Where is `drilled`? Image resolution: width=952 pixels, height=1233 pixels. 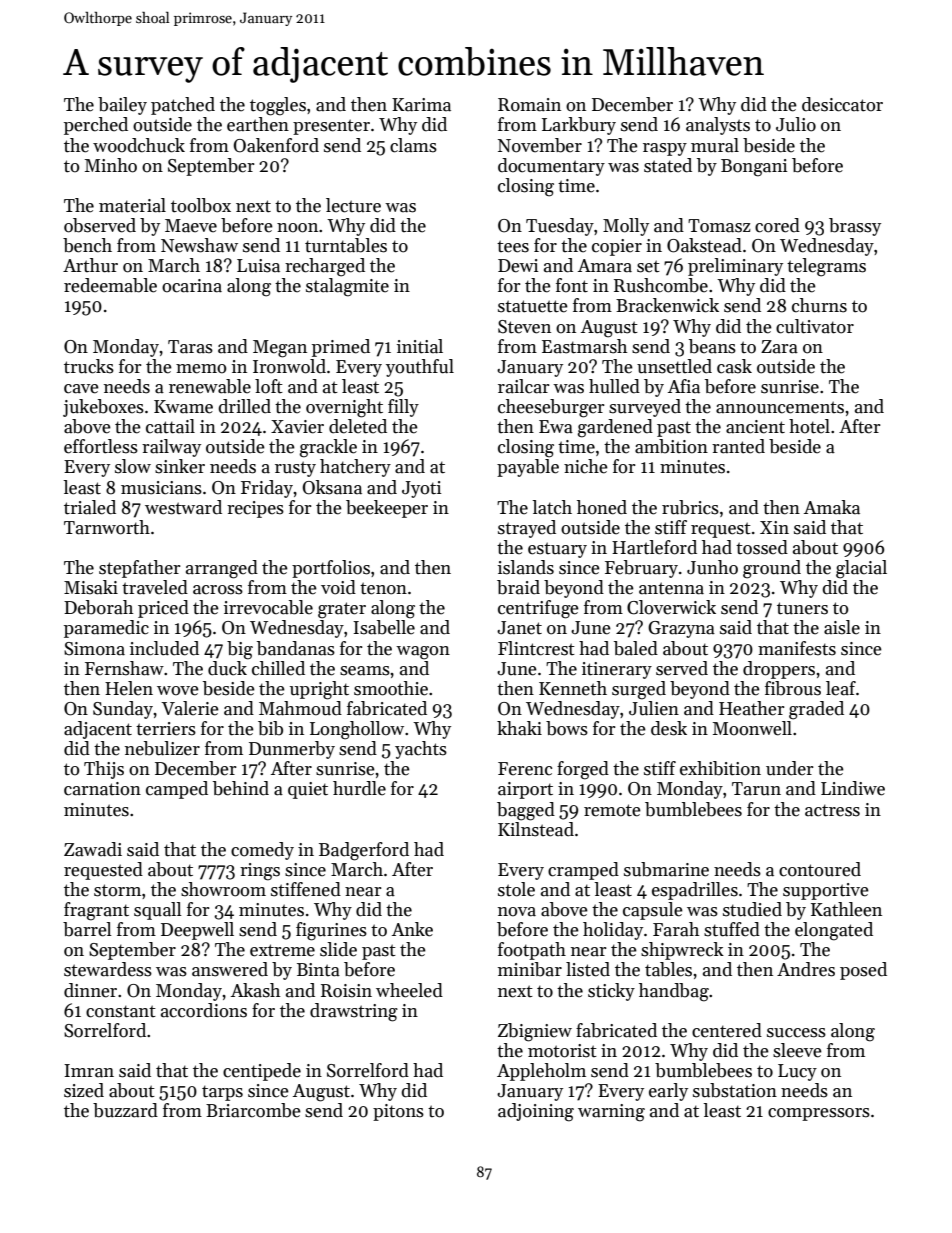
drilled is located at coordinates (244, 406).
